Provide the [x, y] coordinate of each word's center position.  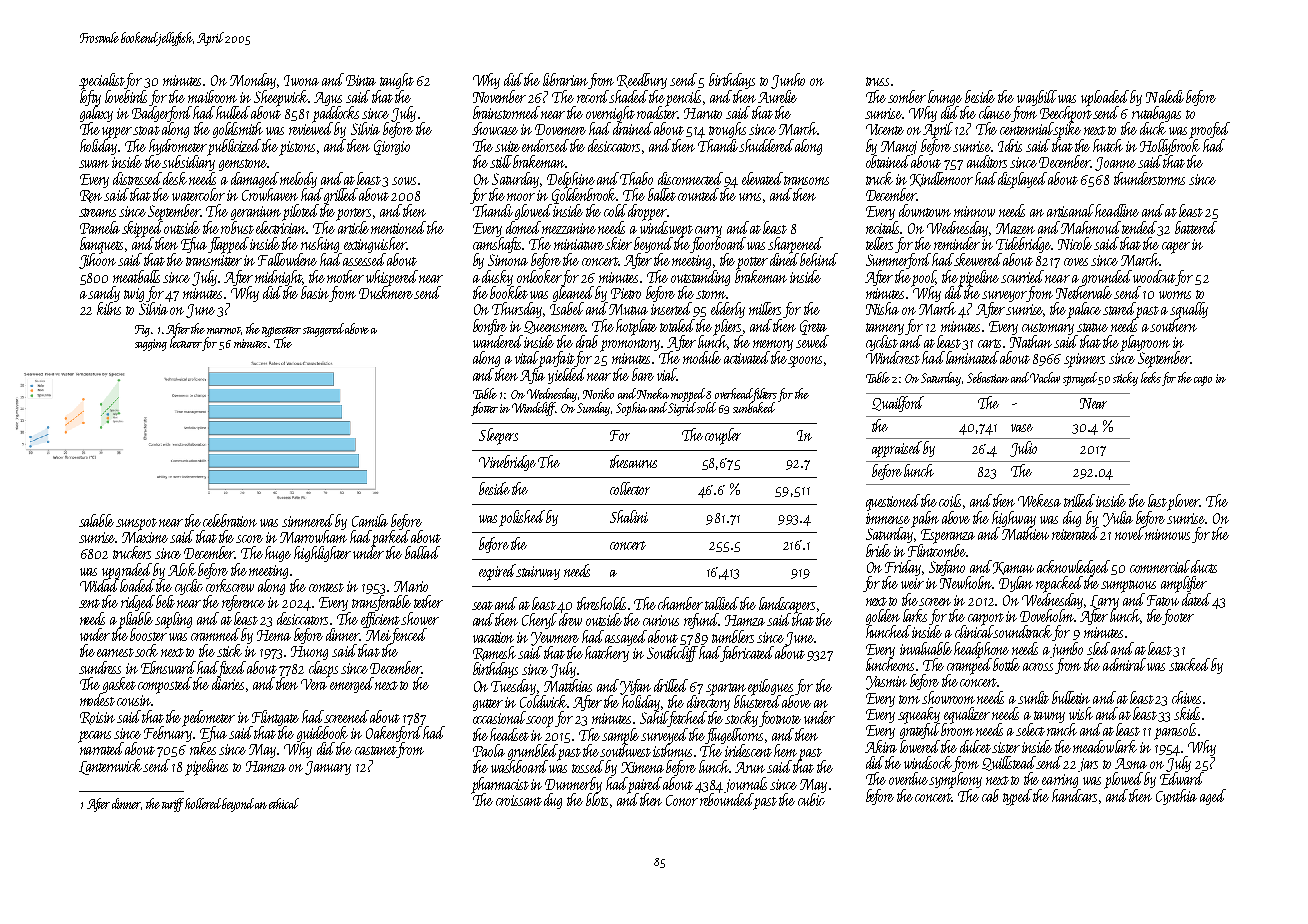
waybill [1037, 98]
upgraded [127, 571]
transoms [806, 180]
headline [1117, 210]
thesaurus [633, 461]
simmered [308, 520]
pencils [683, 98]
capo [1203, 381]
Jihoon [97, 261]
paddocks [335, 114]
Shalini [629, 516]
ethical [284, 803]
